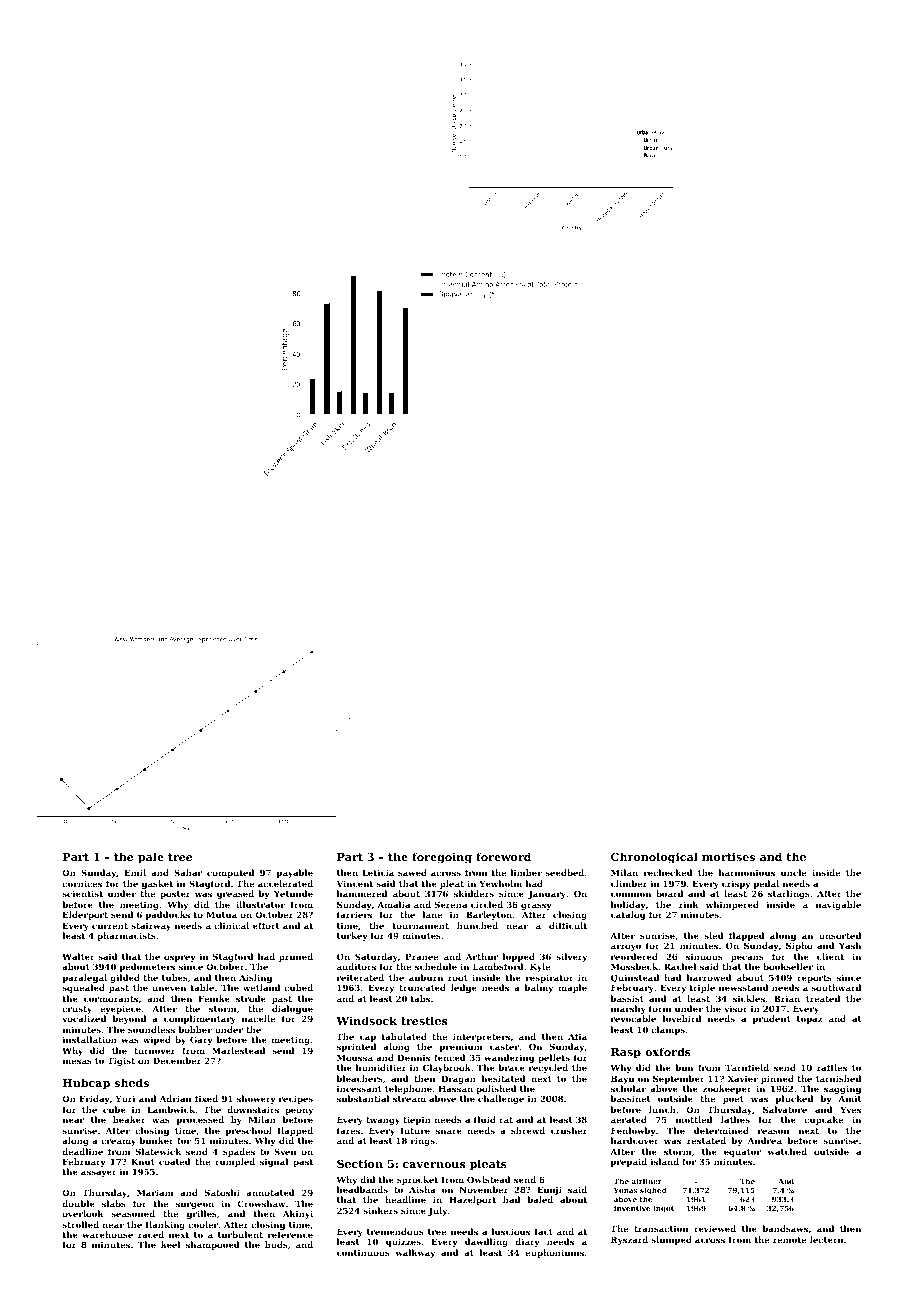 The height and width of the image is (1308, 924). I want to click on Marlestead, so click(238, 1050).
